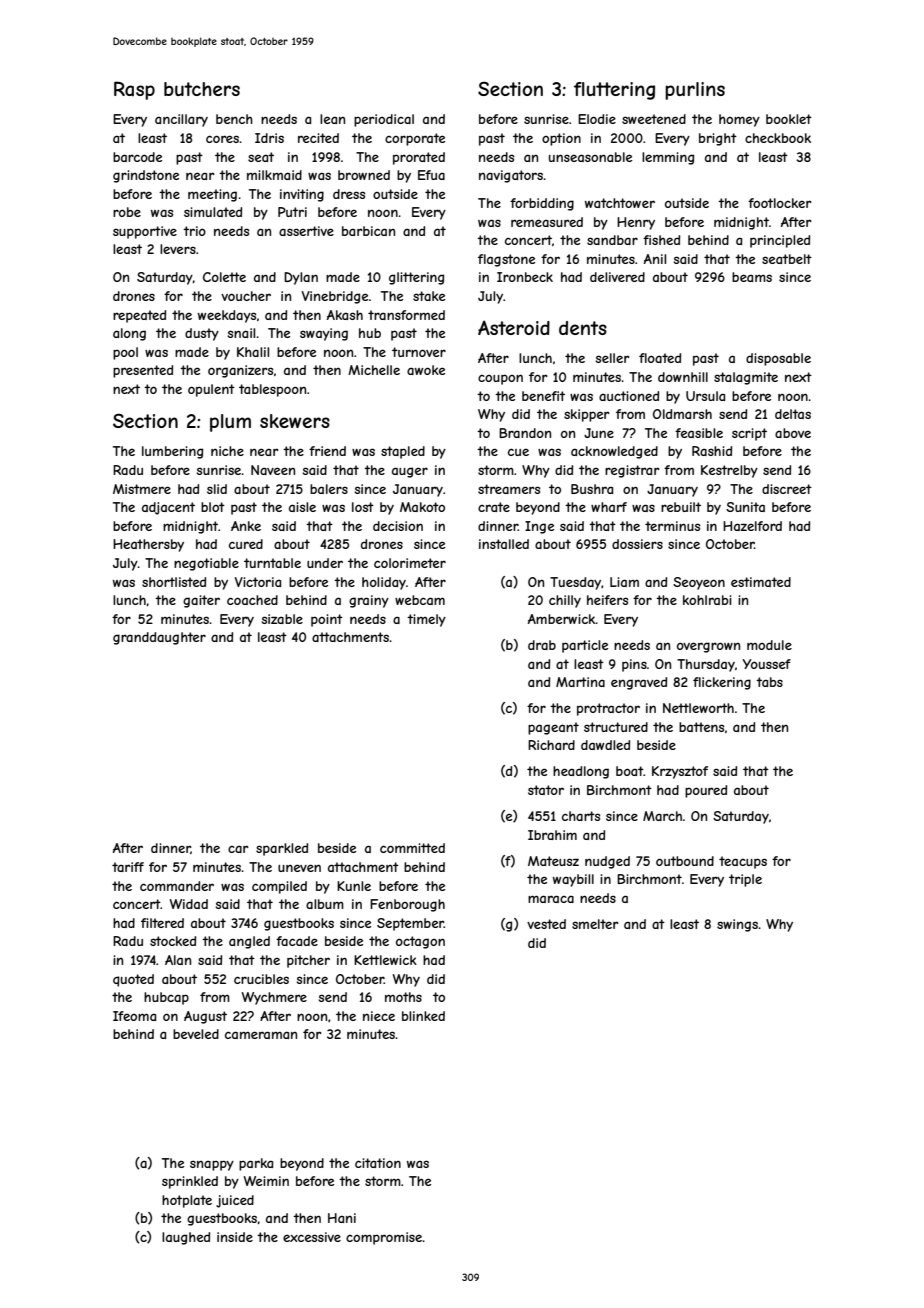 Image resolution: width=924 pixels, height=1308 pixels. Describe the element at coordinates (384, 1238) in the image. I see `compromise` at that location.
